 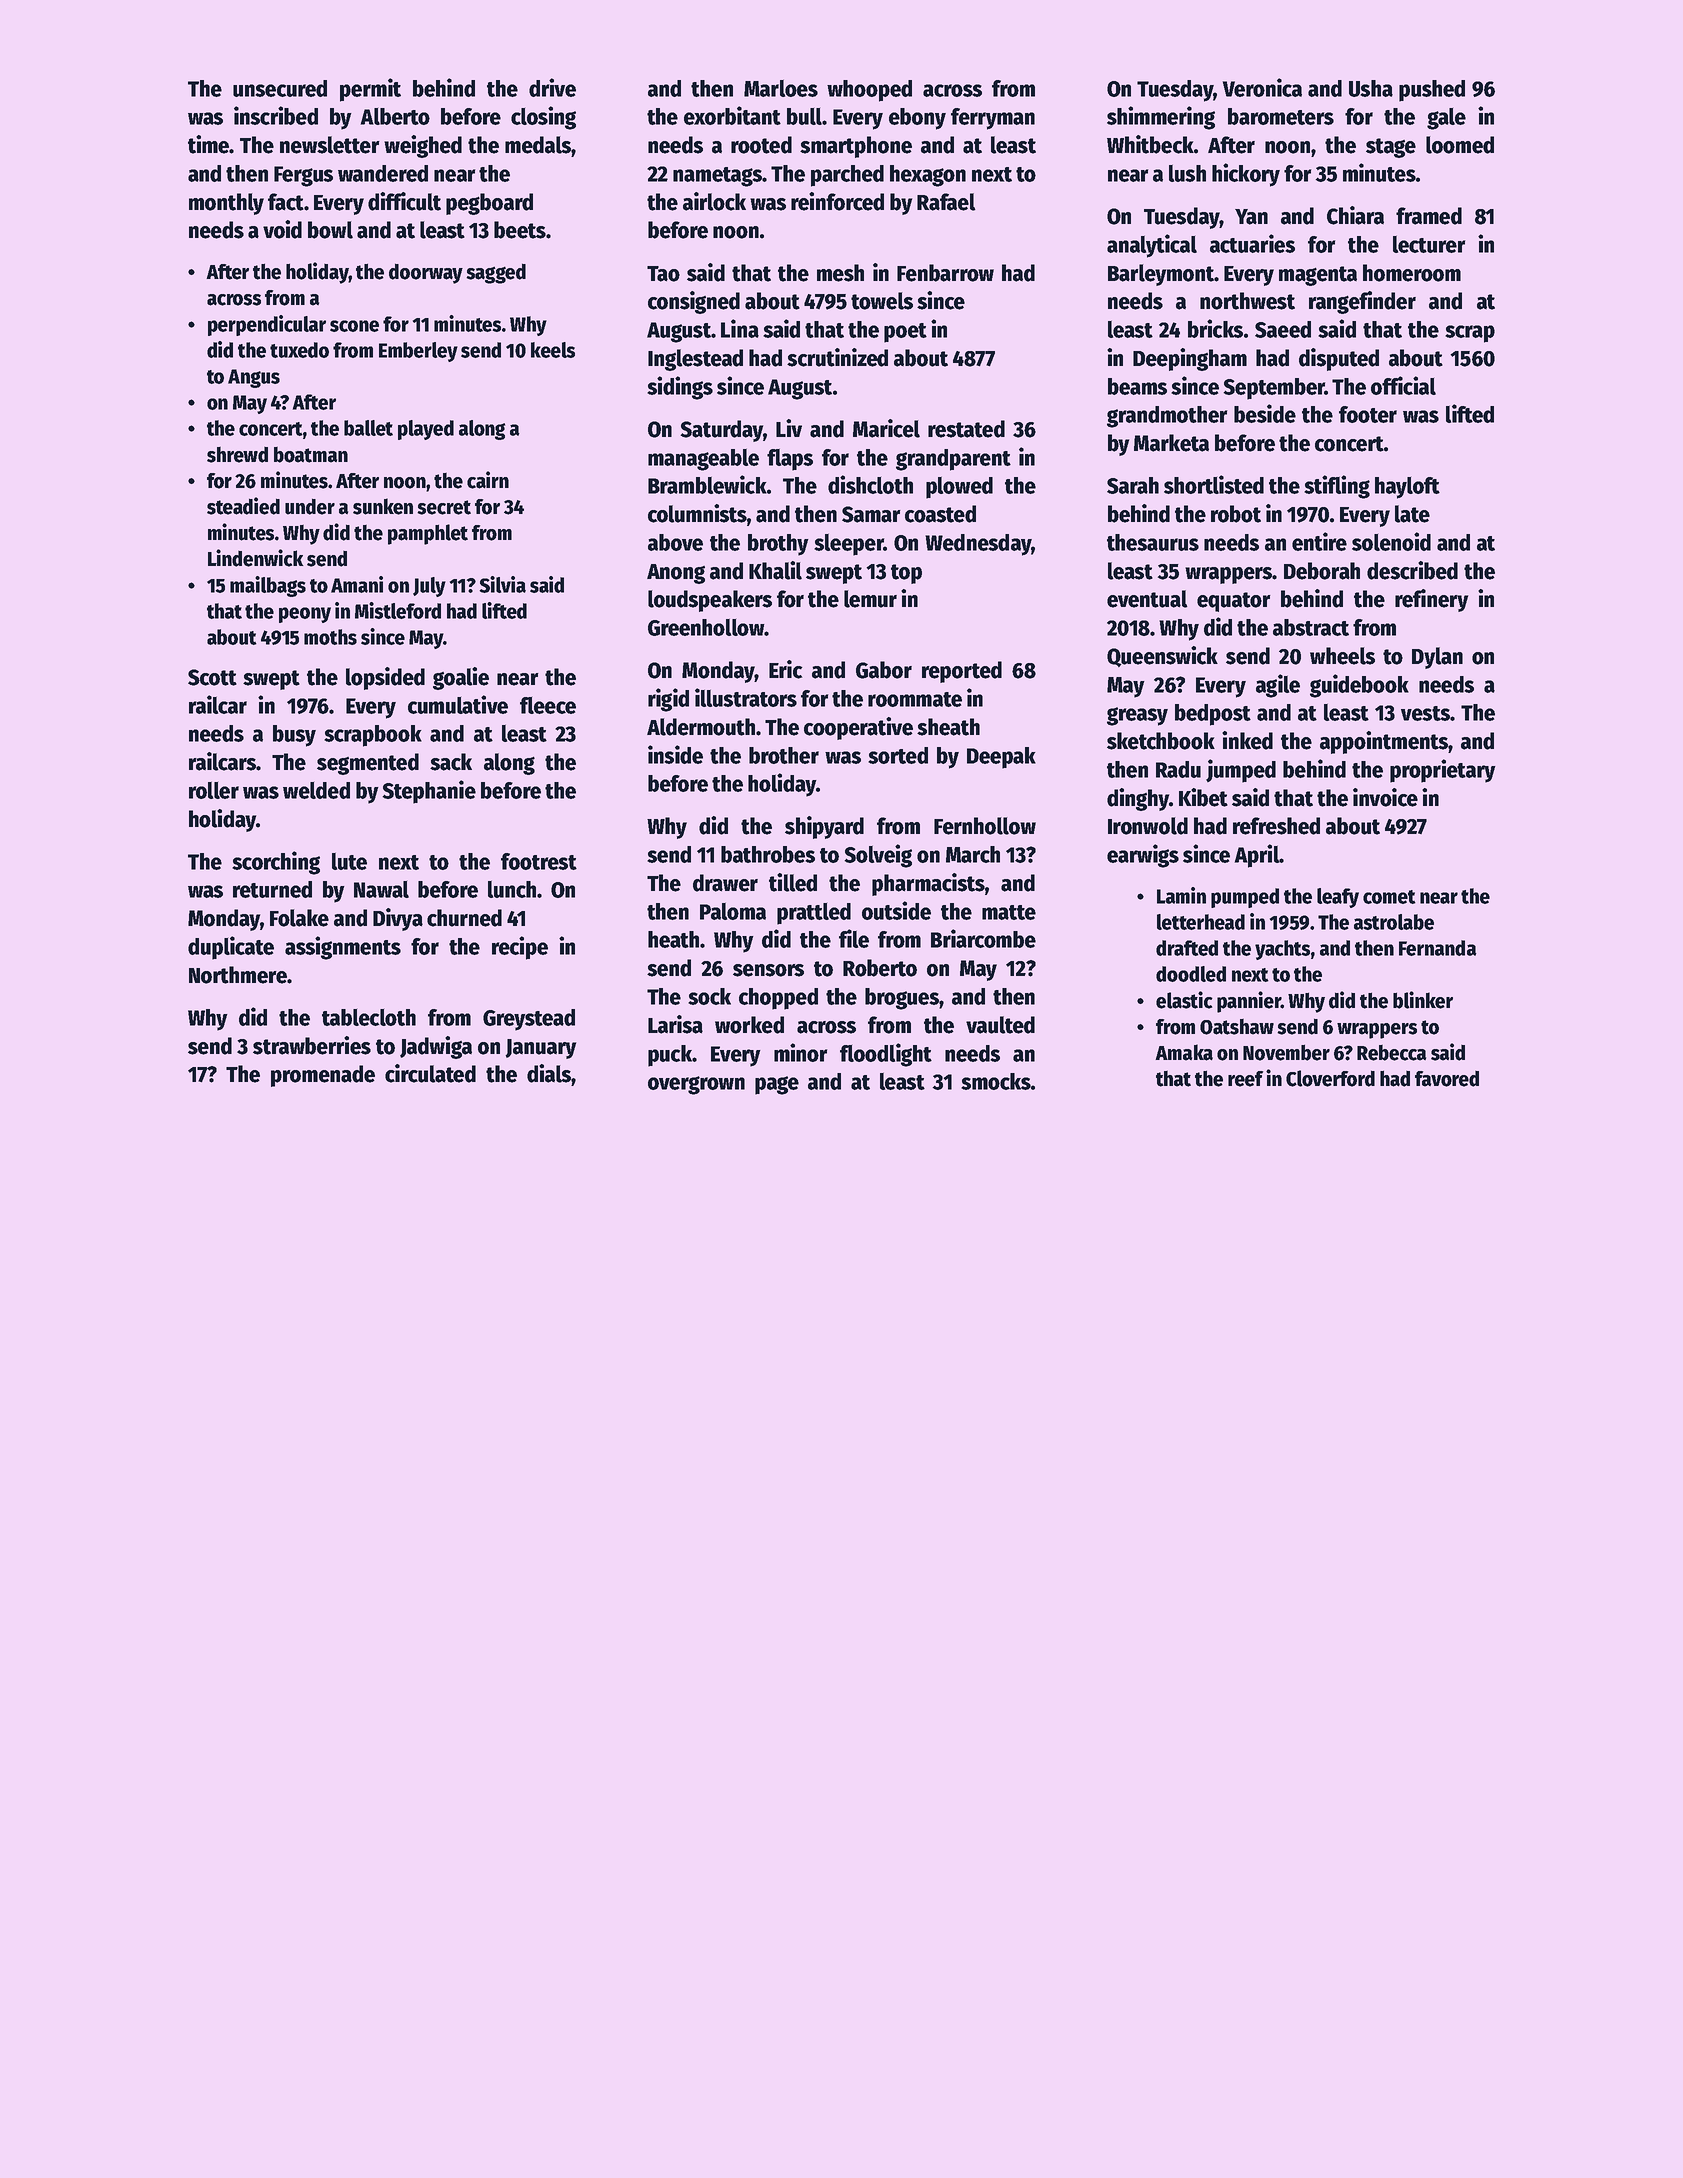 I want to click on overgrown, so click(x=696, y=1085).
